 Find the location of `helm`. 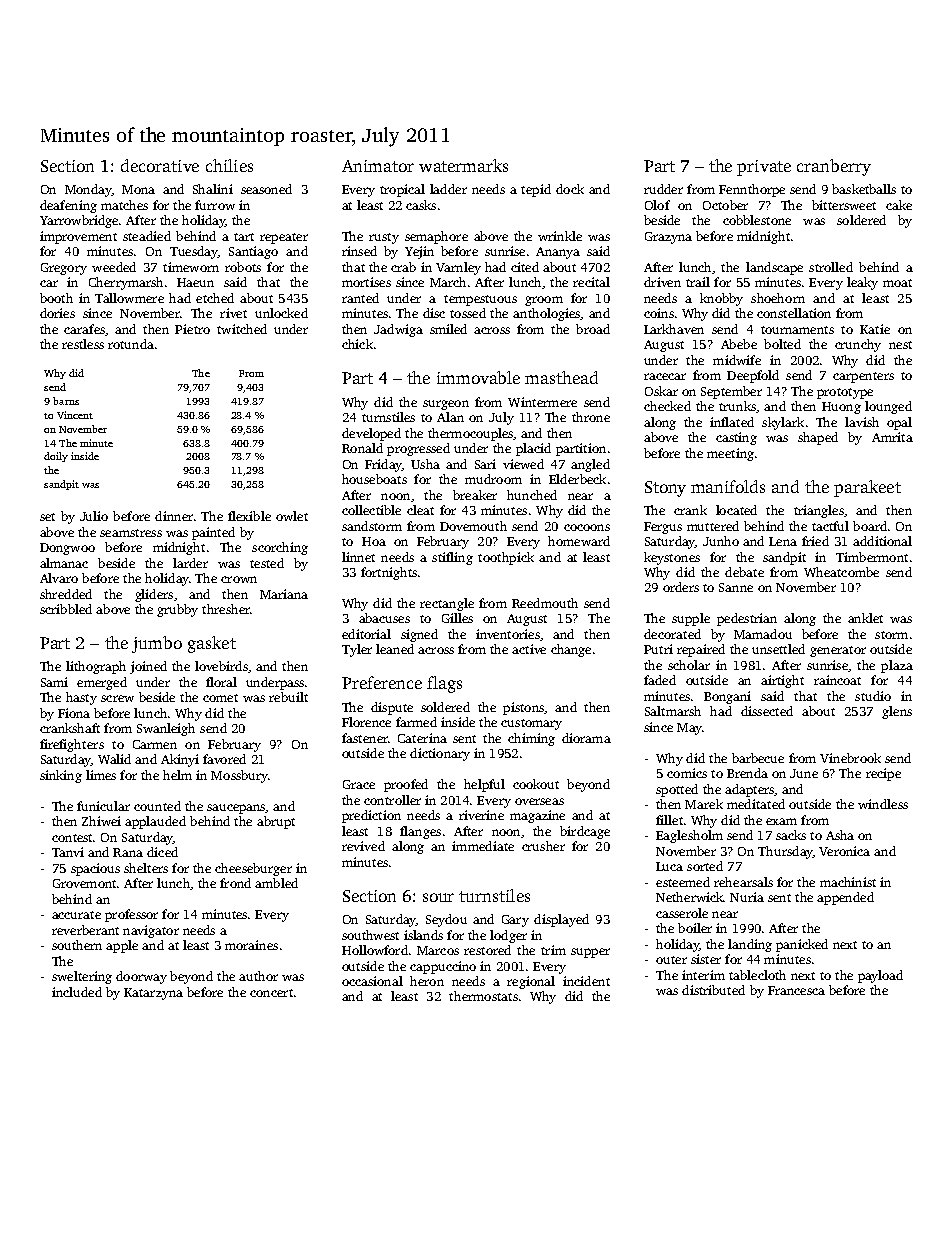

helm is located at coordinates (177, 775).
